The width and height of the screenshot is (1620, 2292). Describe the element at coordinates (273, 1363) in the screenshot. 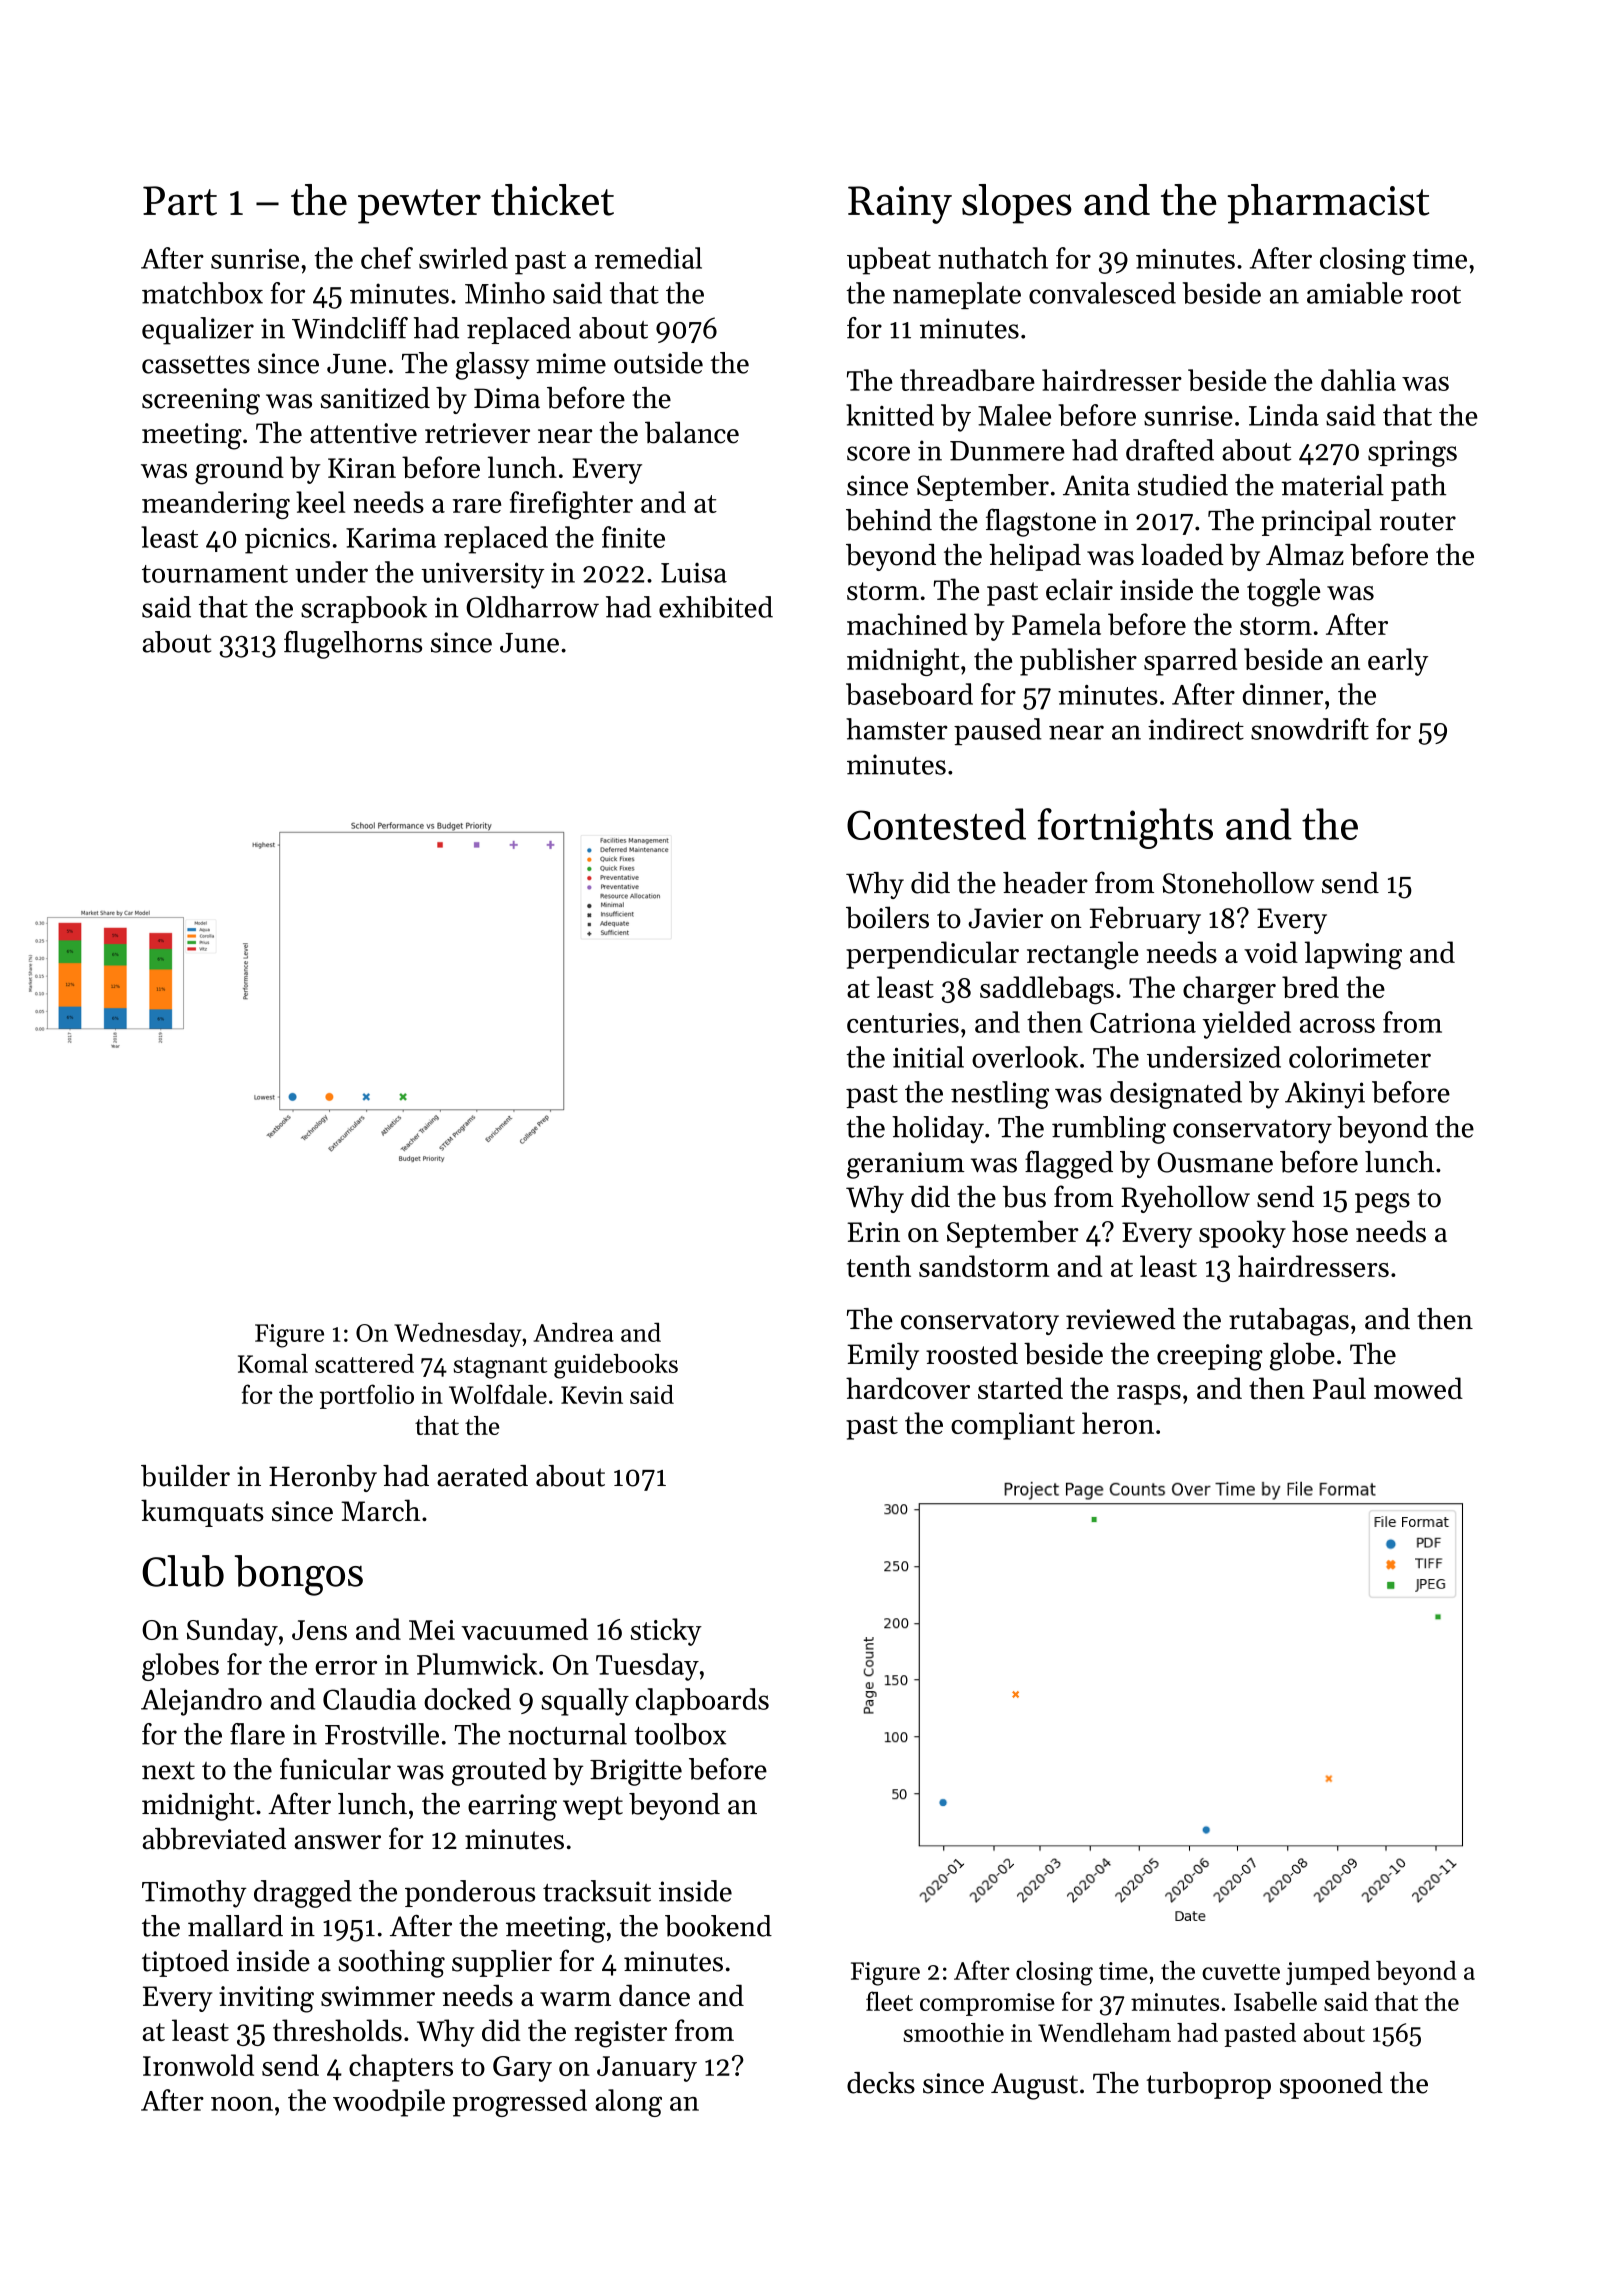

I see `Komal` at that location.
